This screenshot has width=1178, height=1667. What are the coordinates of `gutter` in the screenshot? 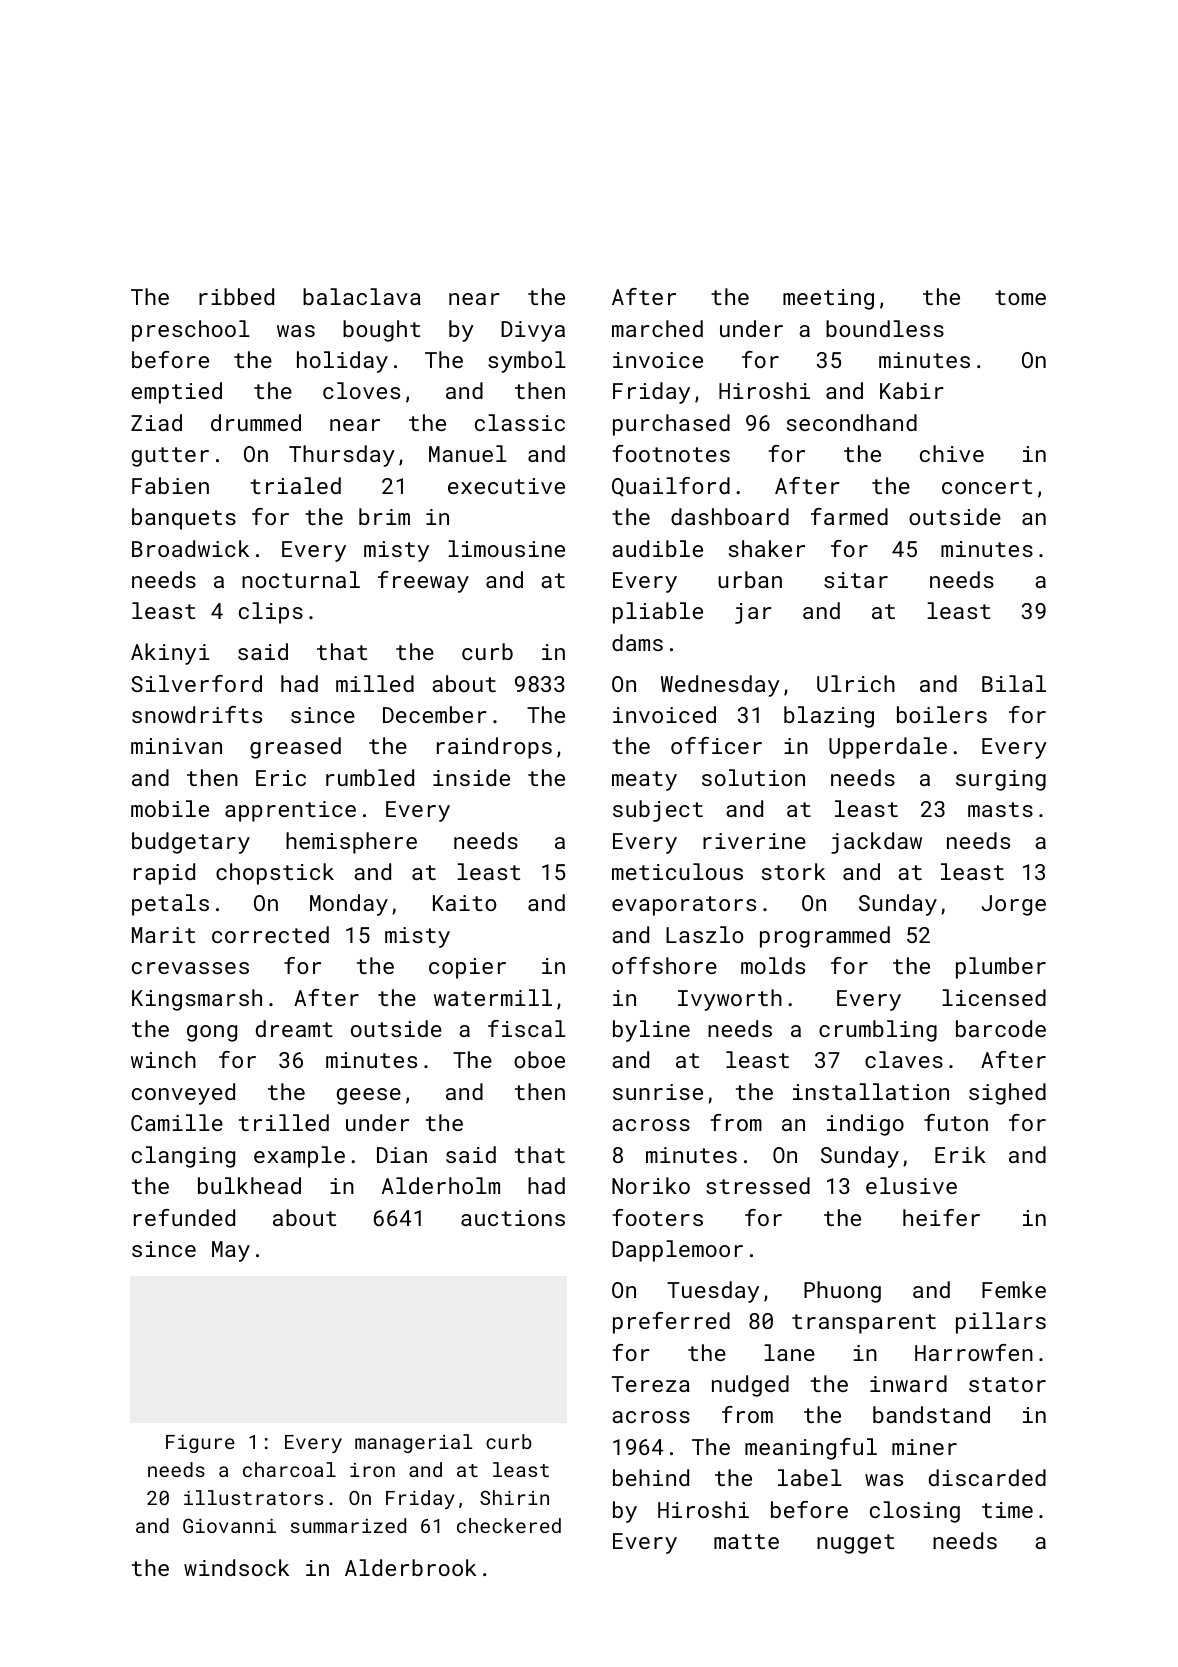 It's located at (170, 457).
